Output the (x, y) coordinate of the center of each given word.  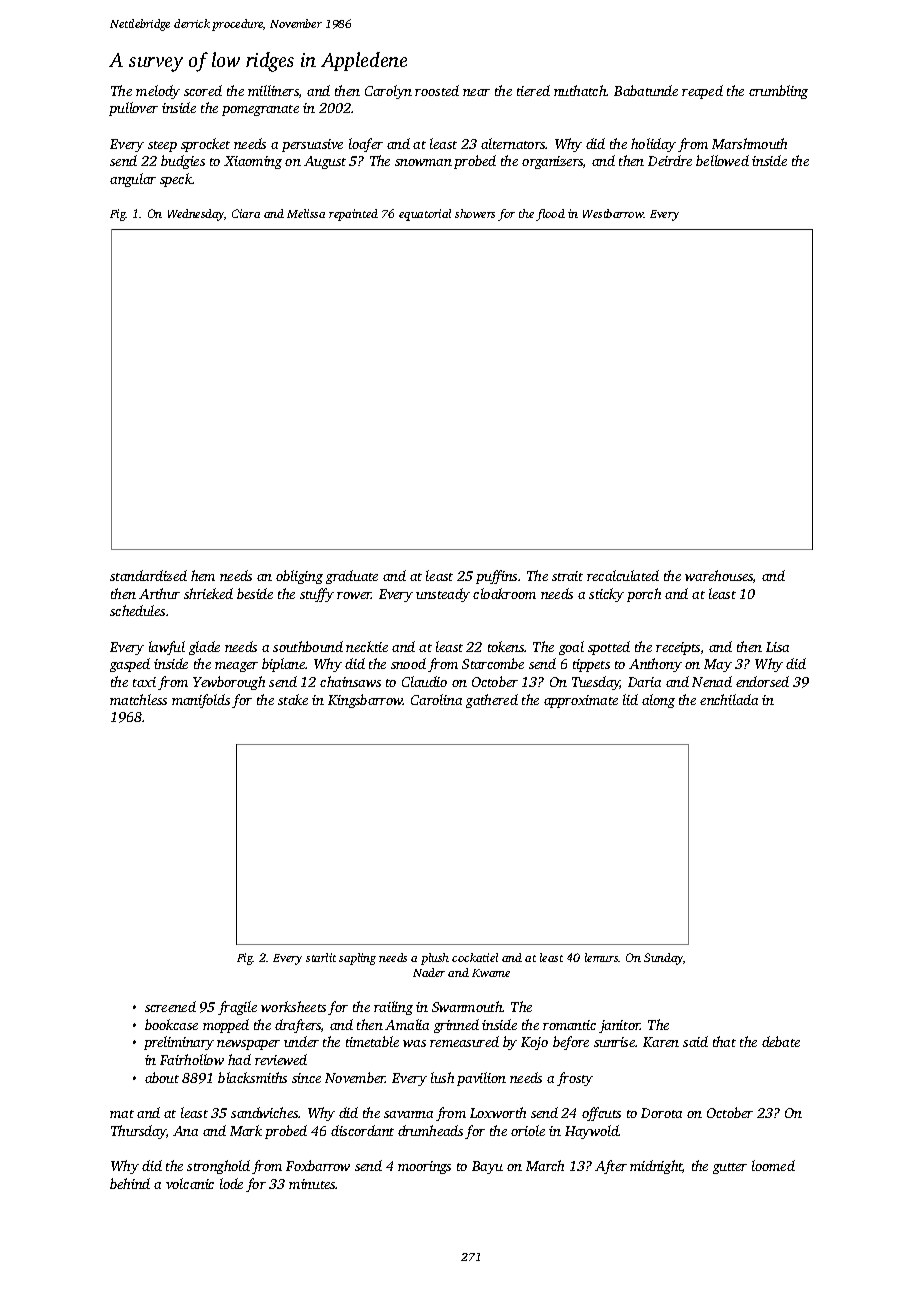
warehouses (719, 575)
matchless (138, 699)
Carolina (436, 699)
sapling (357, 959)
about (162, 1077)
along (658, 701)
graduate (352, 577)
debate (781, 1041)
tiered (533, 90)
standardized (148, 575)
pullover (133, 109)
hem (203, 575)
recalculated (623, 575)
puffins (496, 577)
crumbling (778, 92)
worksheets (293, 1006)
